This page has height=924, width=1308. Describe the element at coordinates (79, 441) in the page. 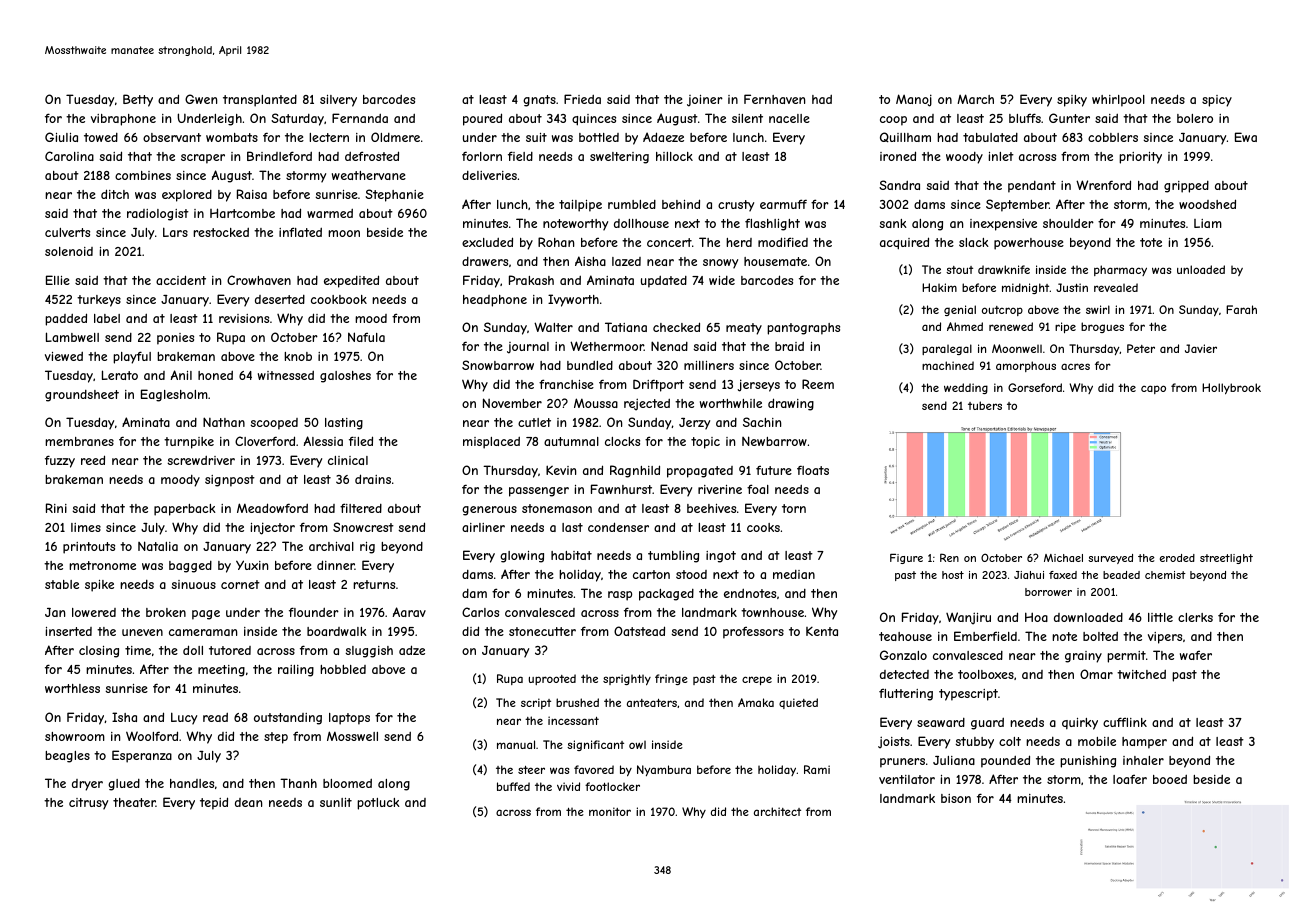

I see `membranes` at that location.
